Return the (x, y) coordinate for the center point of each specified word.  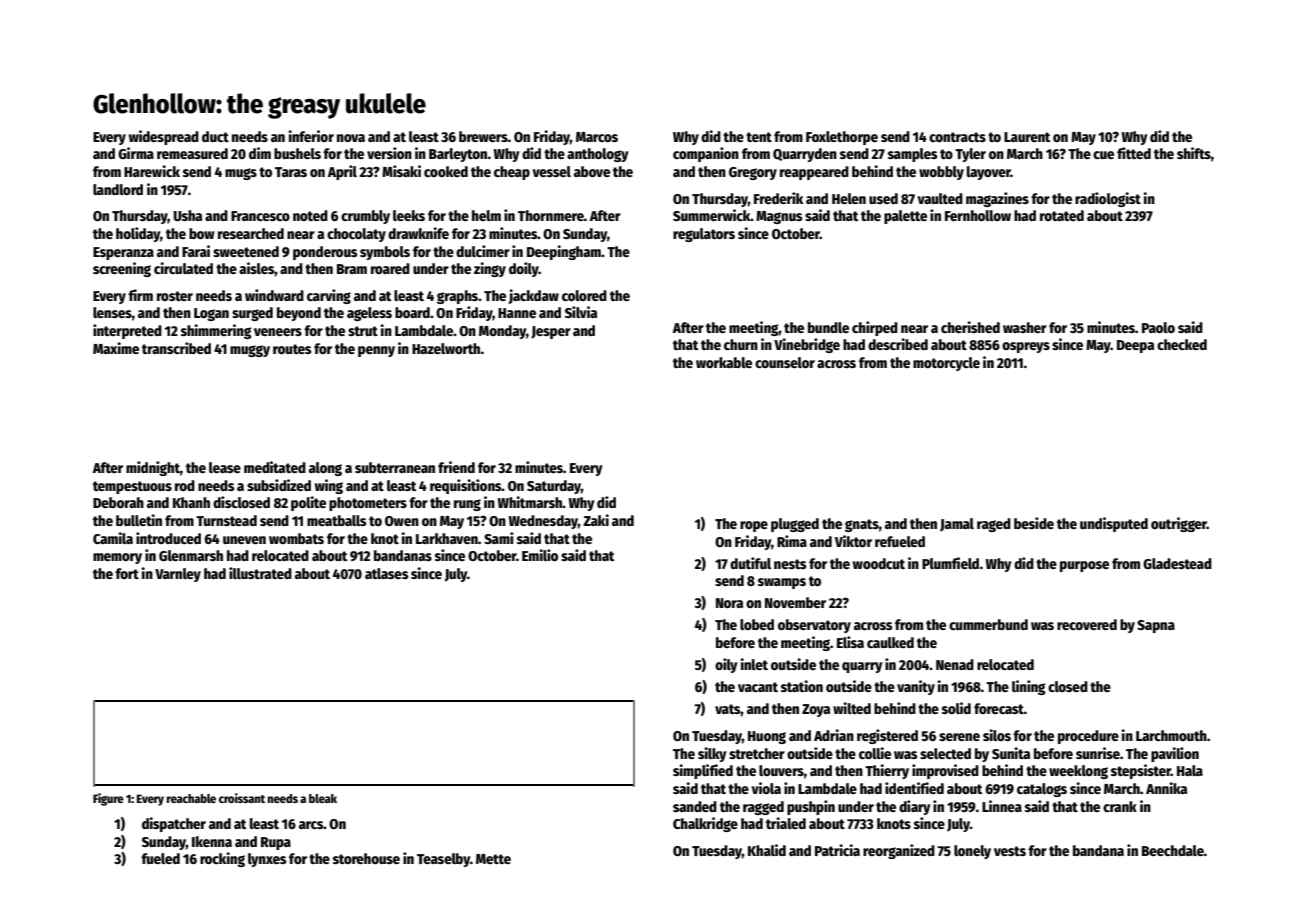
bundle (828, 327)
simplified (703, 771)
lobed (757, 624)
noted (310, 215)
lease (225, 467)
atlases (387, 573)
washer (1025, 327)
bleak (323, 798)
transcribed (176, 348)
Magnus (779, 217)
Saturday (554, 487)
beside (1034, 523)
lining (1029, 687)
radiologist (1108, 199)
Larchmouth (1171, 735)
